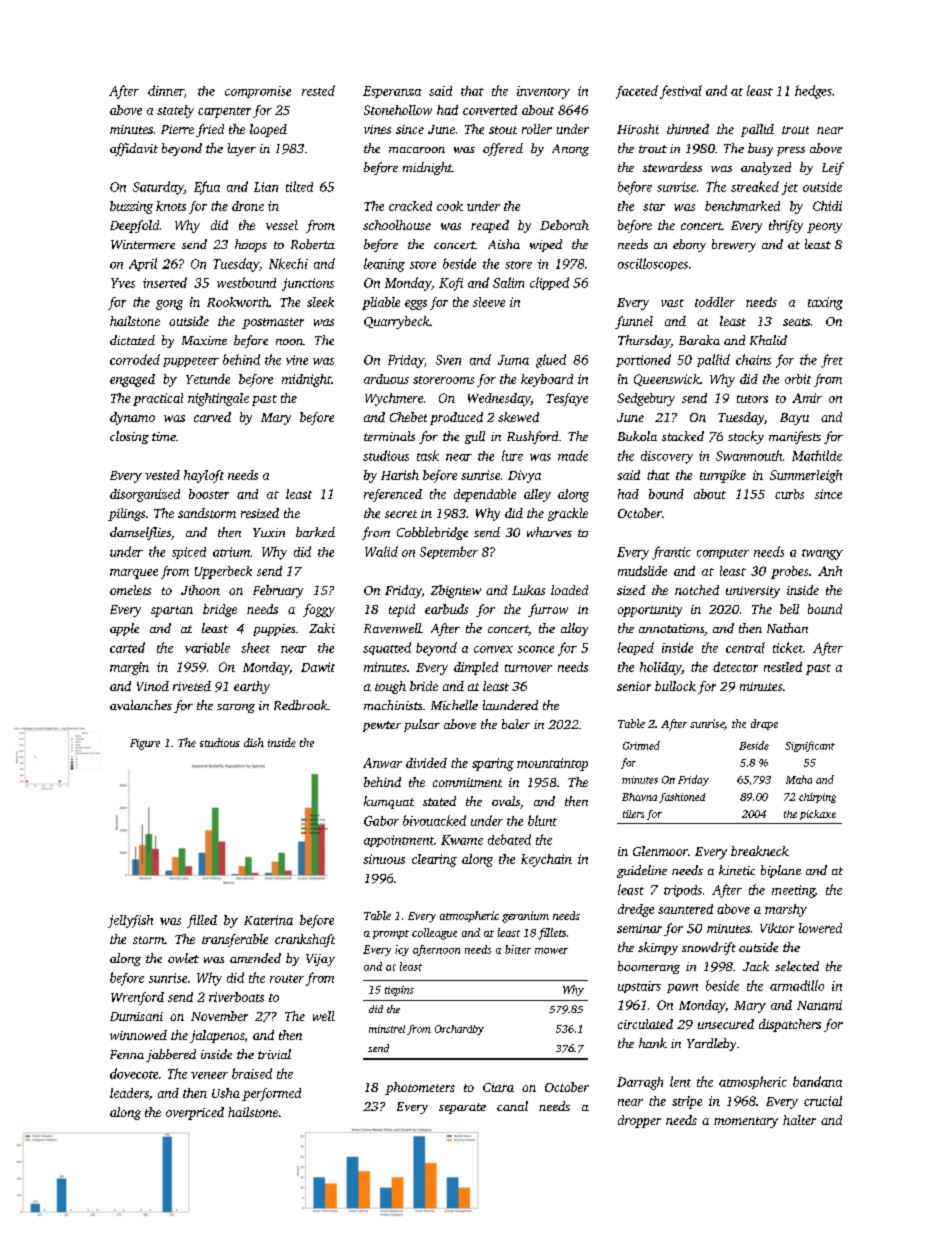 This page has width=952, height=1233. I want to click on Tesfaye, so click(567, 399).
